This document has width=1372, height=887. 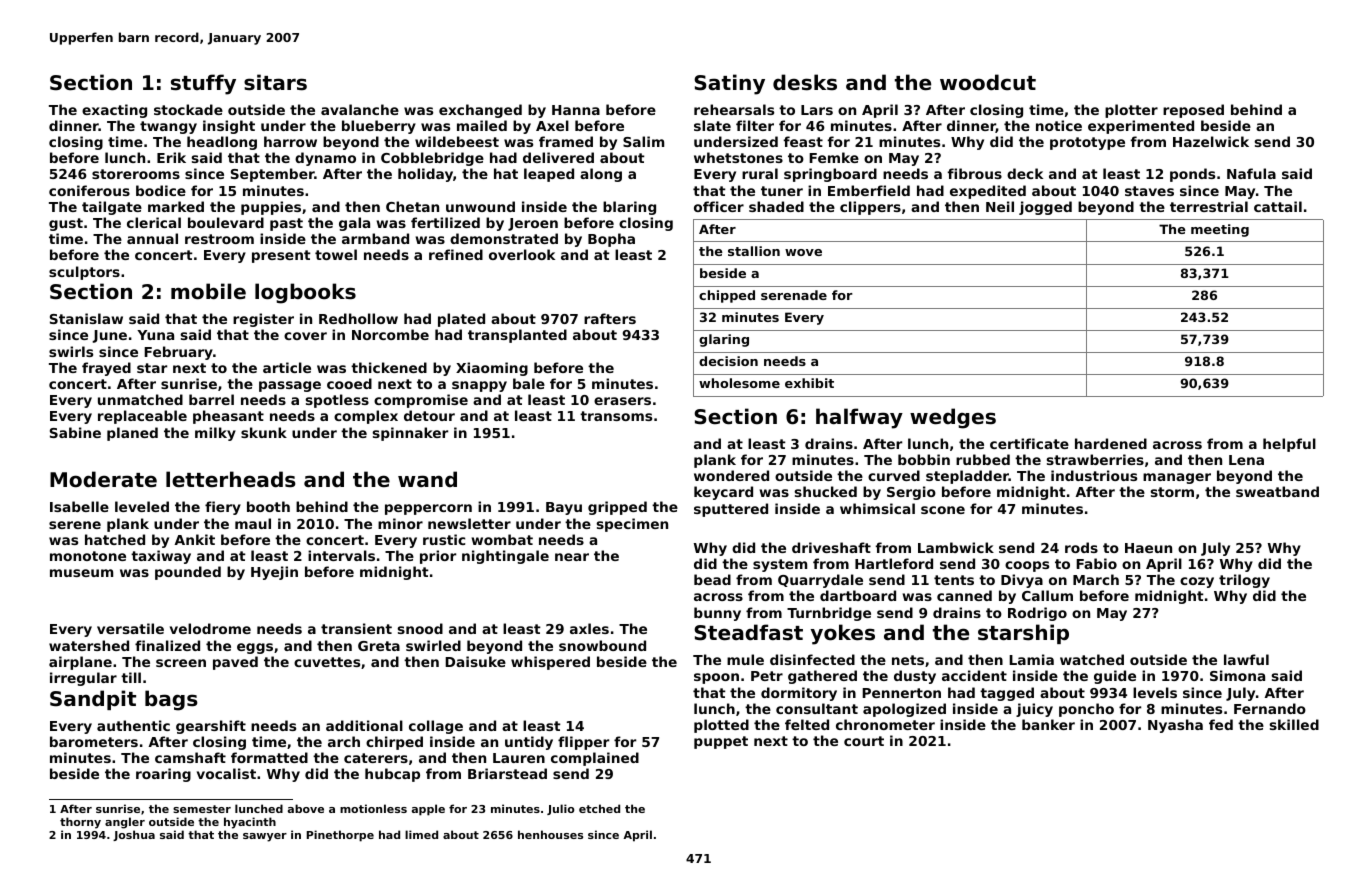 What do you see at coordinates (202, 809) in the document?
I see `semester` at bounding box center [202, 809].
